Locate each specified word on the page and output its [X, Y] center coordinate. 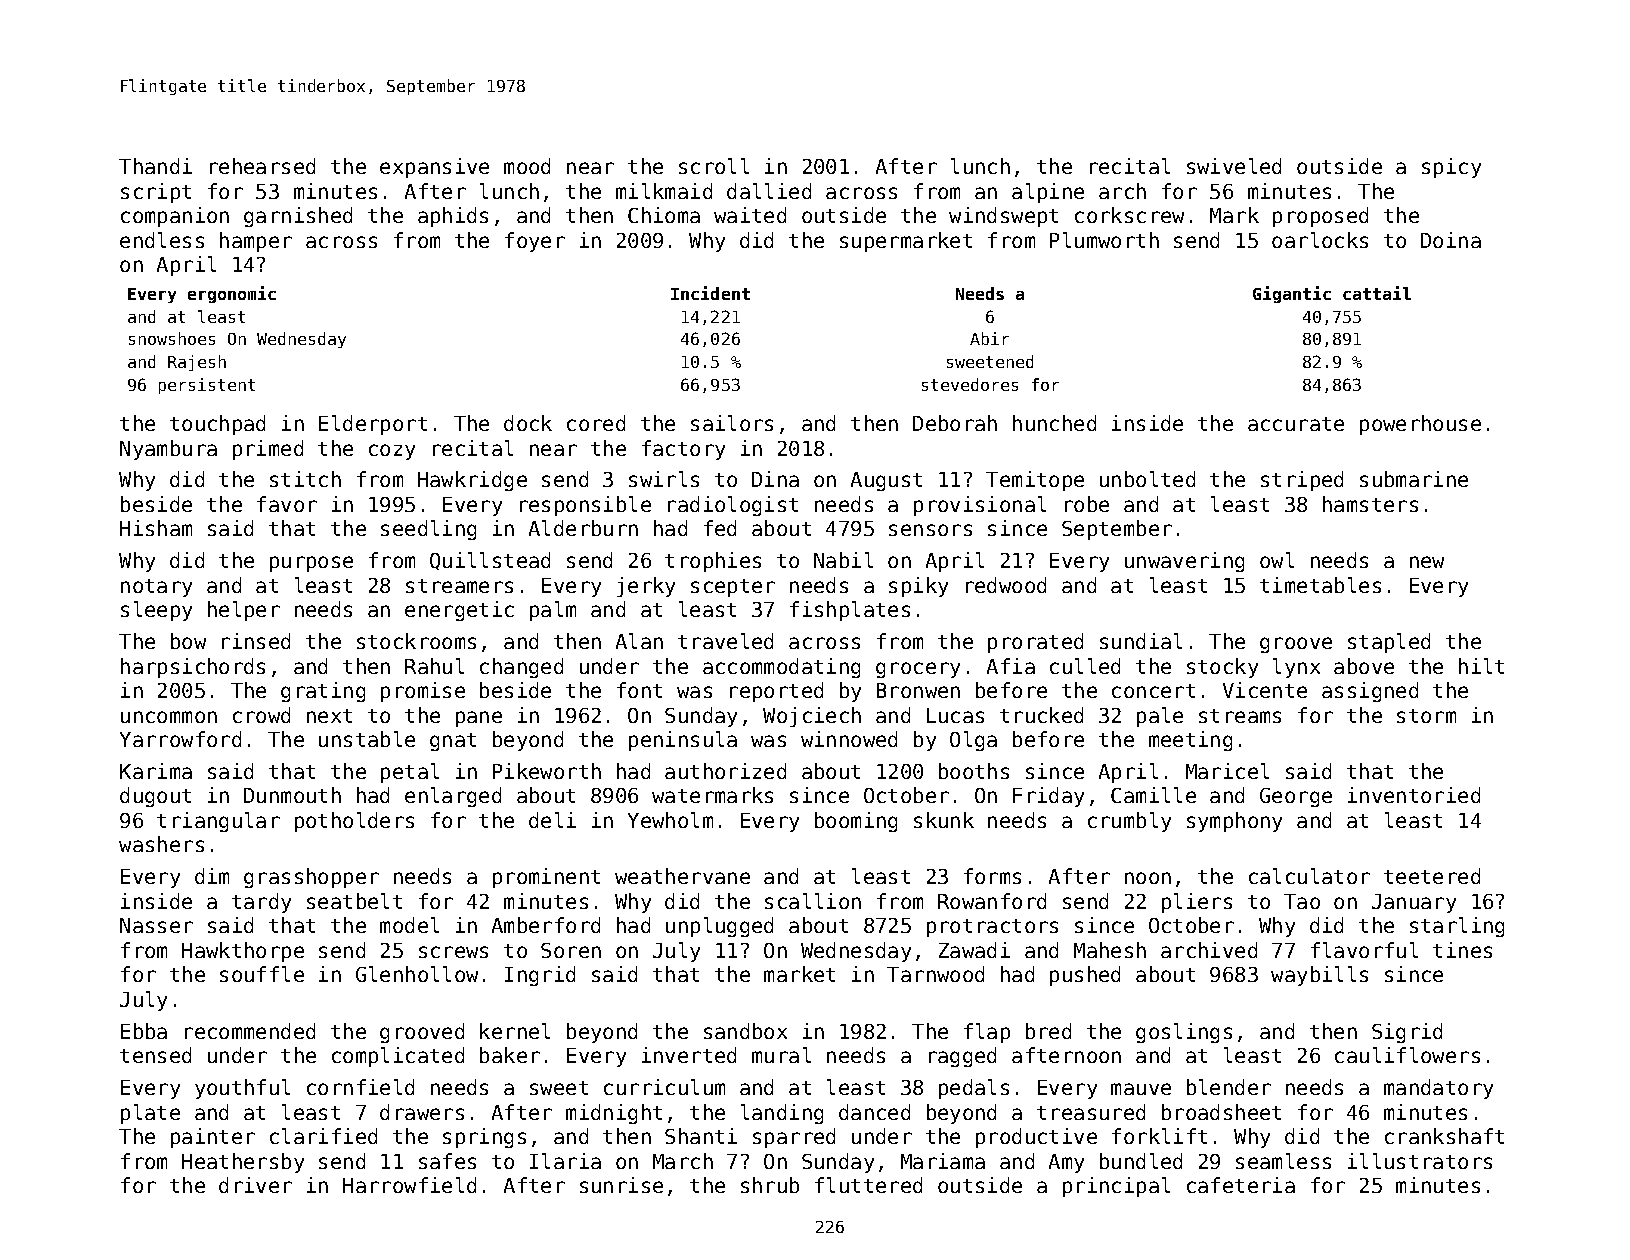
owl [1277, 560]
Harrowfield [409, 1185]
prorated [1035, 643]
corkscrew [1129, 215]
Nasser [156, 925]
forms [992, 876]
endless [162, 240]
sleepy [156, 611]
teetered [1432, 876]
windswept [1003, 217]
